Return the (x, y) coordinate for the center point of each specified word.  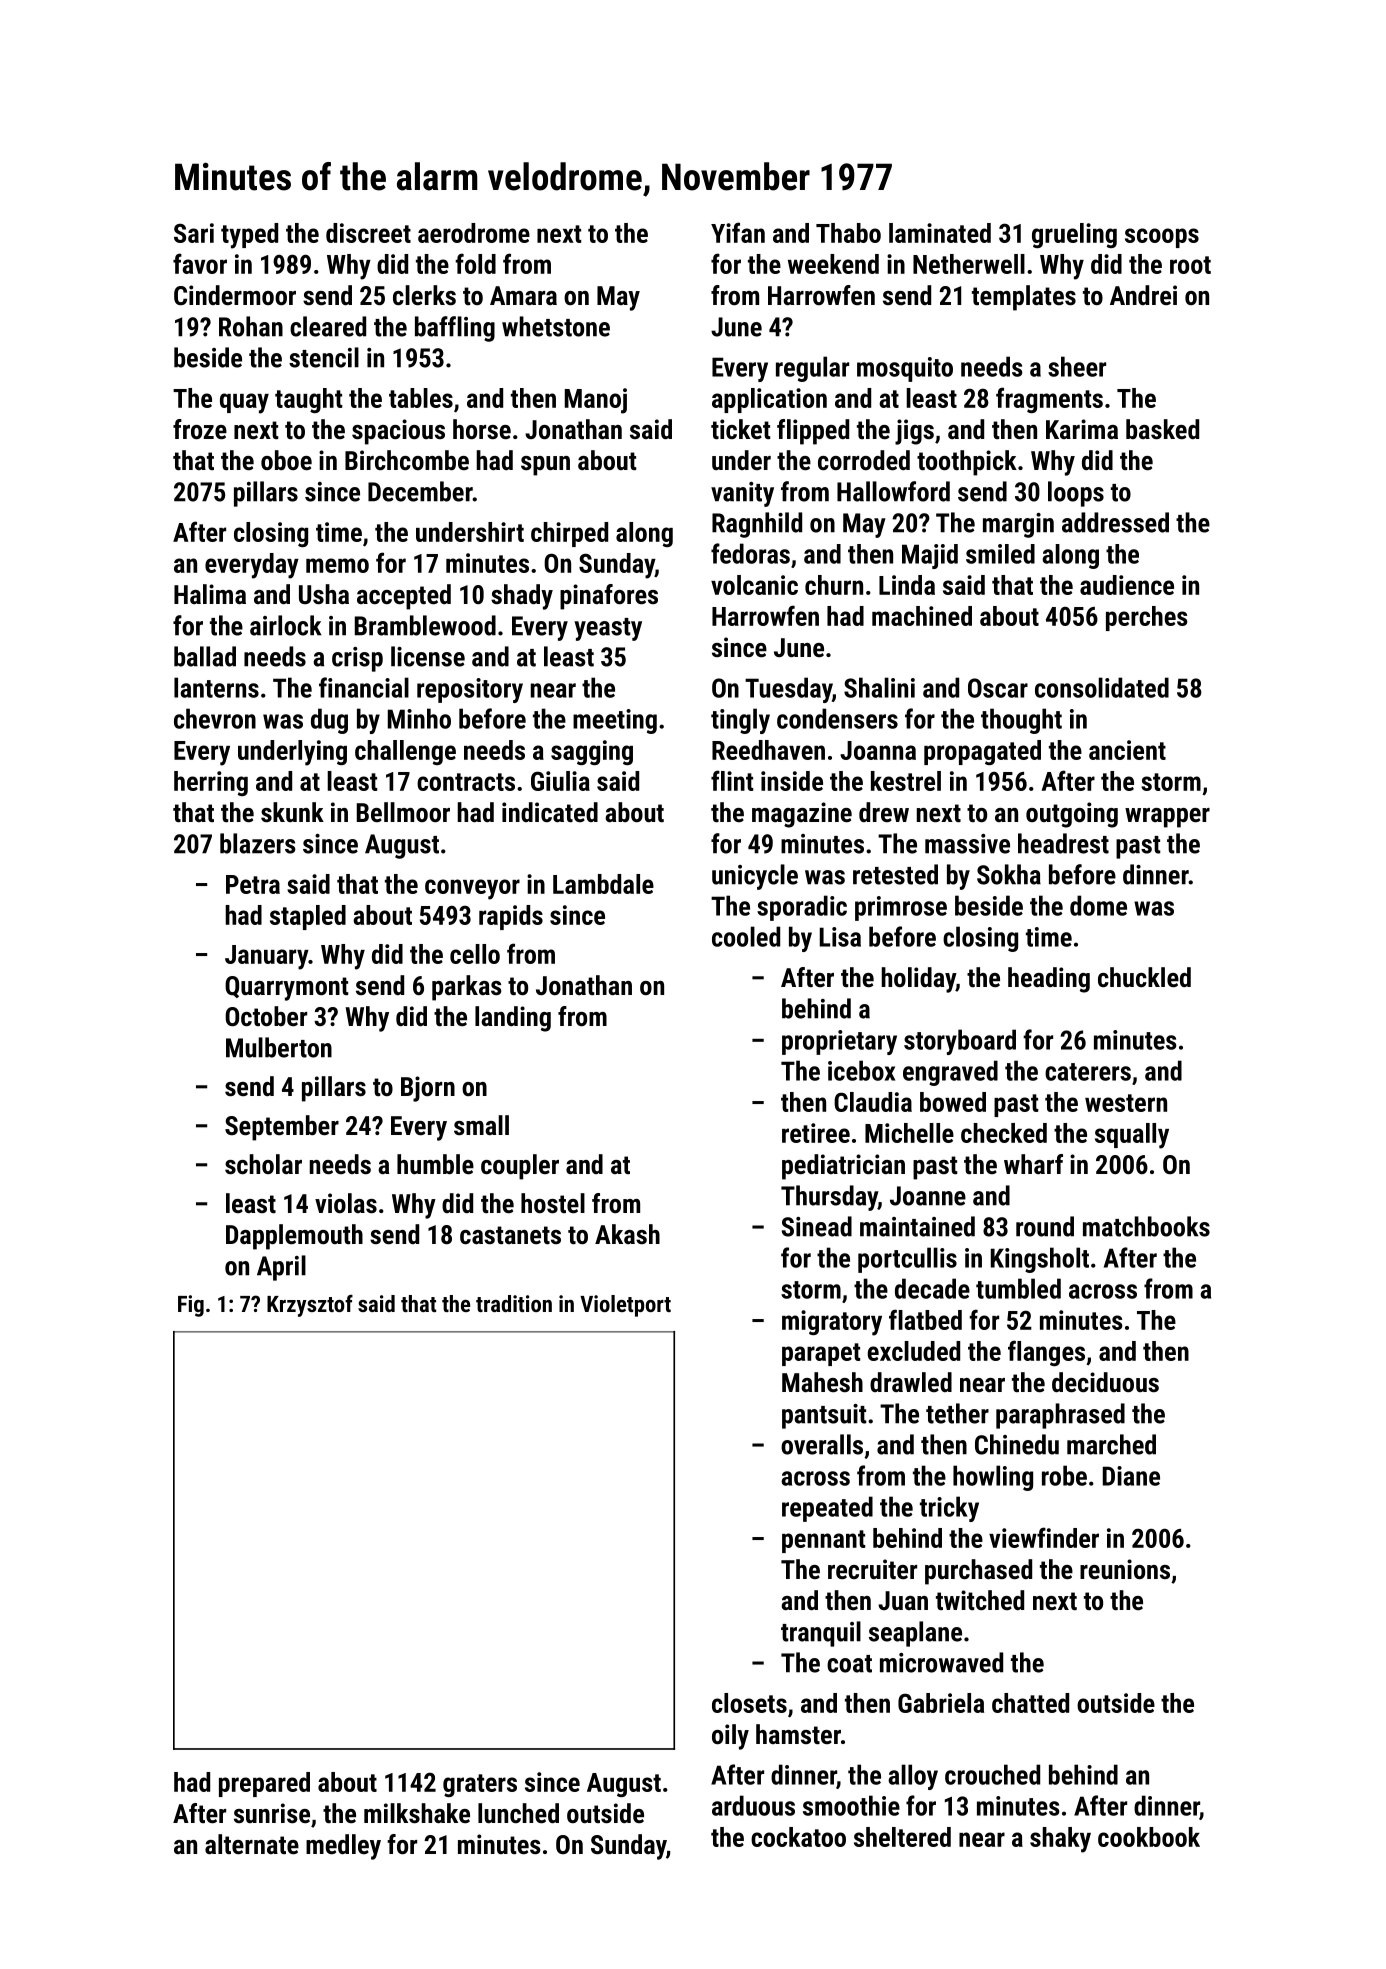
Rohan (251, 326)
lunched (518, 1813)
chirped (569, 534)
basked (1162, 429)
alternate (252, 1844)
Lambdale (603, 884)
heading (1049, 980)
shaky (1060, 1840)
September (282, 1128)
